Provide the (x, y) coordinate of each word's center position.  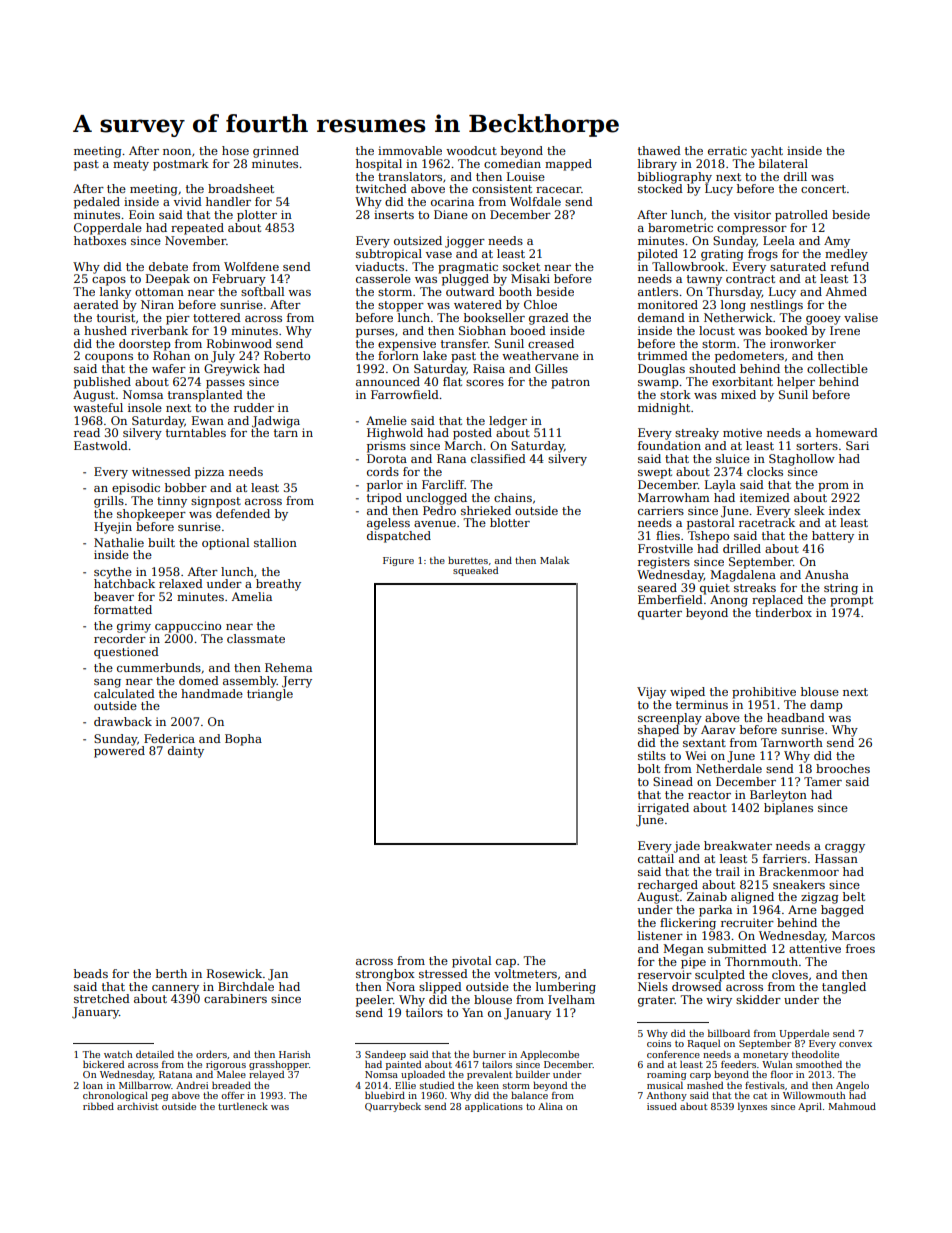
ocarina (452, 201)
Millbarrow (145, 1085)
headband (796, 717)
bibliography (675, 178)
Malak (554, 560)
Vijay (651, 693)
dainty (186, 752)
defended (243, 513)
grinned (276, 152)
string (841, 589)
